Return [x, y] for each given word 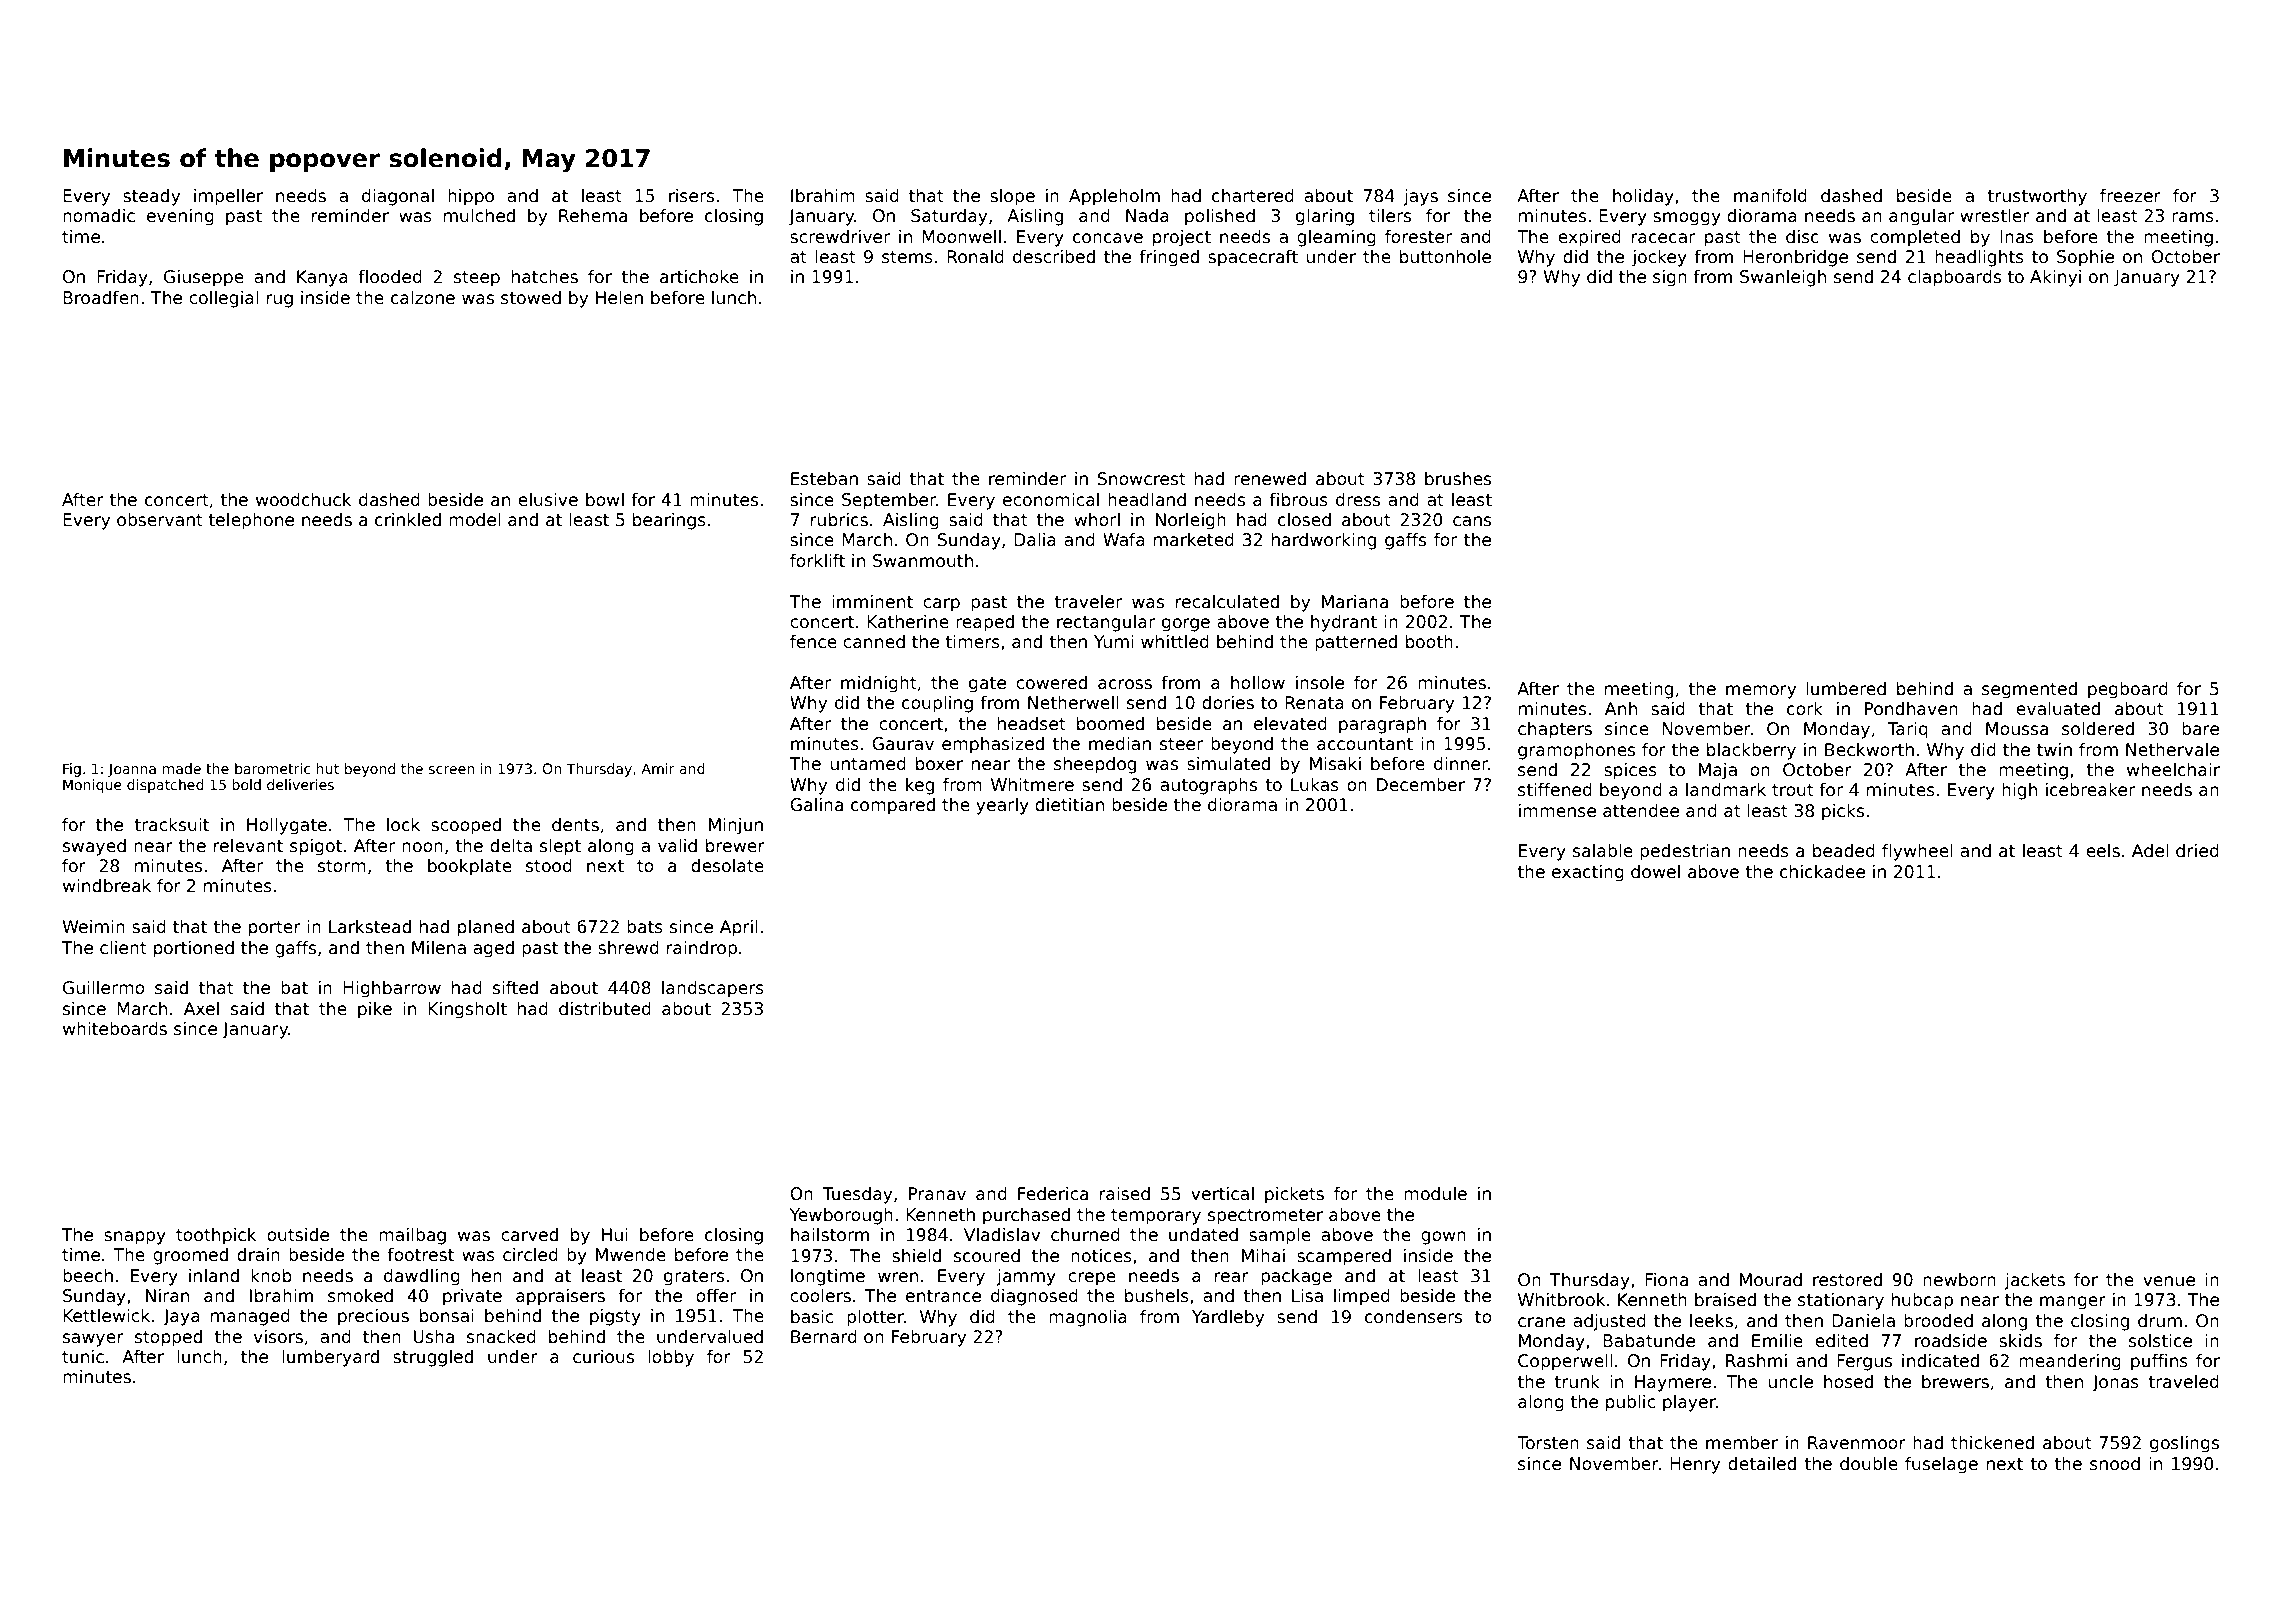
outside [298, 1235]
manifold [1770, 196]
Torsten [1548, 1443]
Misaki [1335, 764]
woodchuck [303, 500]
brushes [1458, 479]
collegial [224, 299]
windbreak [107, 886]
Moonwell [961, 237]
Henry [1695, 1465]
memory [1761, 692]
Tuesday [857, 1195]
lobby [671, 1358]
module [1435, 1194]
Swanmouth [923, 561]
